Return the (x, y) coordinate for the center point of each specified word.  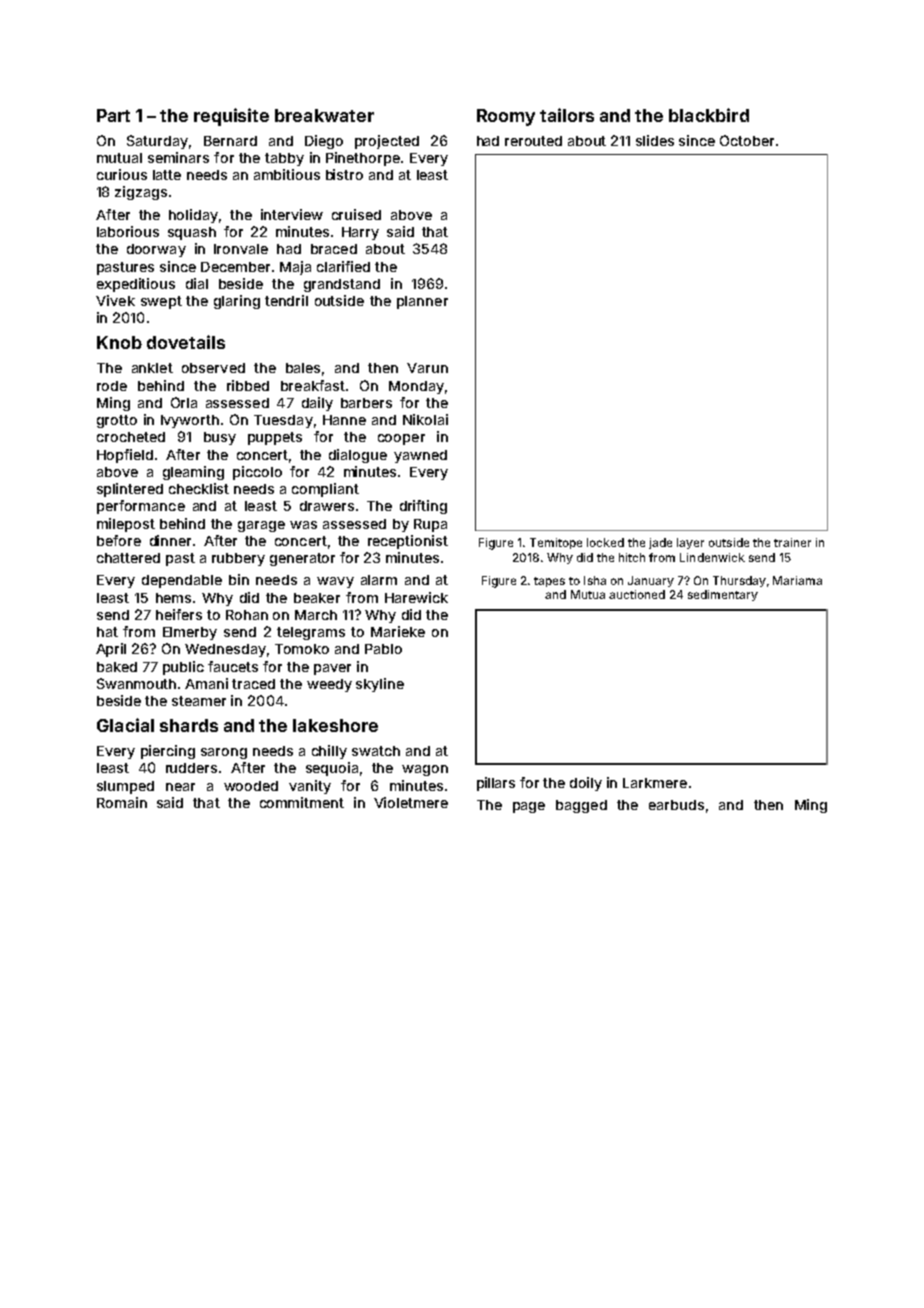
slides (655, 140)
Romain (122, 802)
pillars (496, 784)
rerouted (533, 141)
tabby (284, 159)
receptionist (408, 542)
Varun (427, 368)
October (747, 140)
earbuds (676, 805)
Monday (416, 387)
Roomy (506, 117)
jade (660, 543)
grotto (117, 421)
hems (173, 598)
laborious (128, 231)
